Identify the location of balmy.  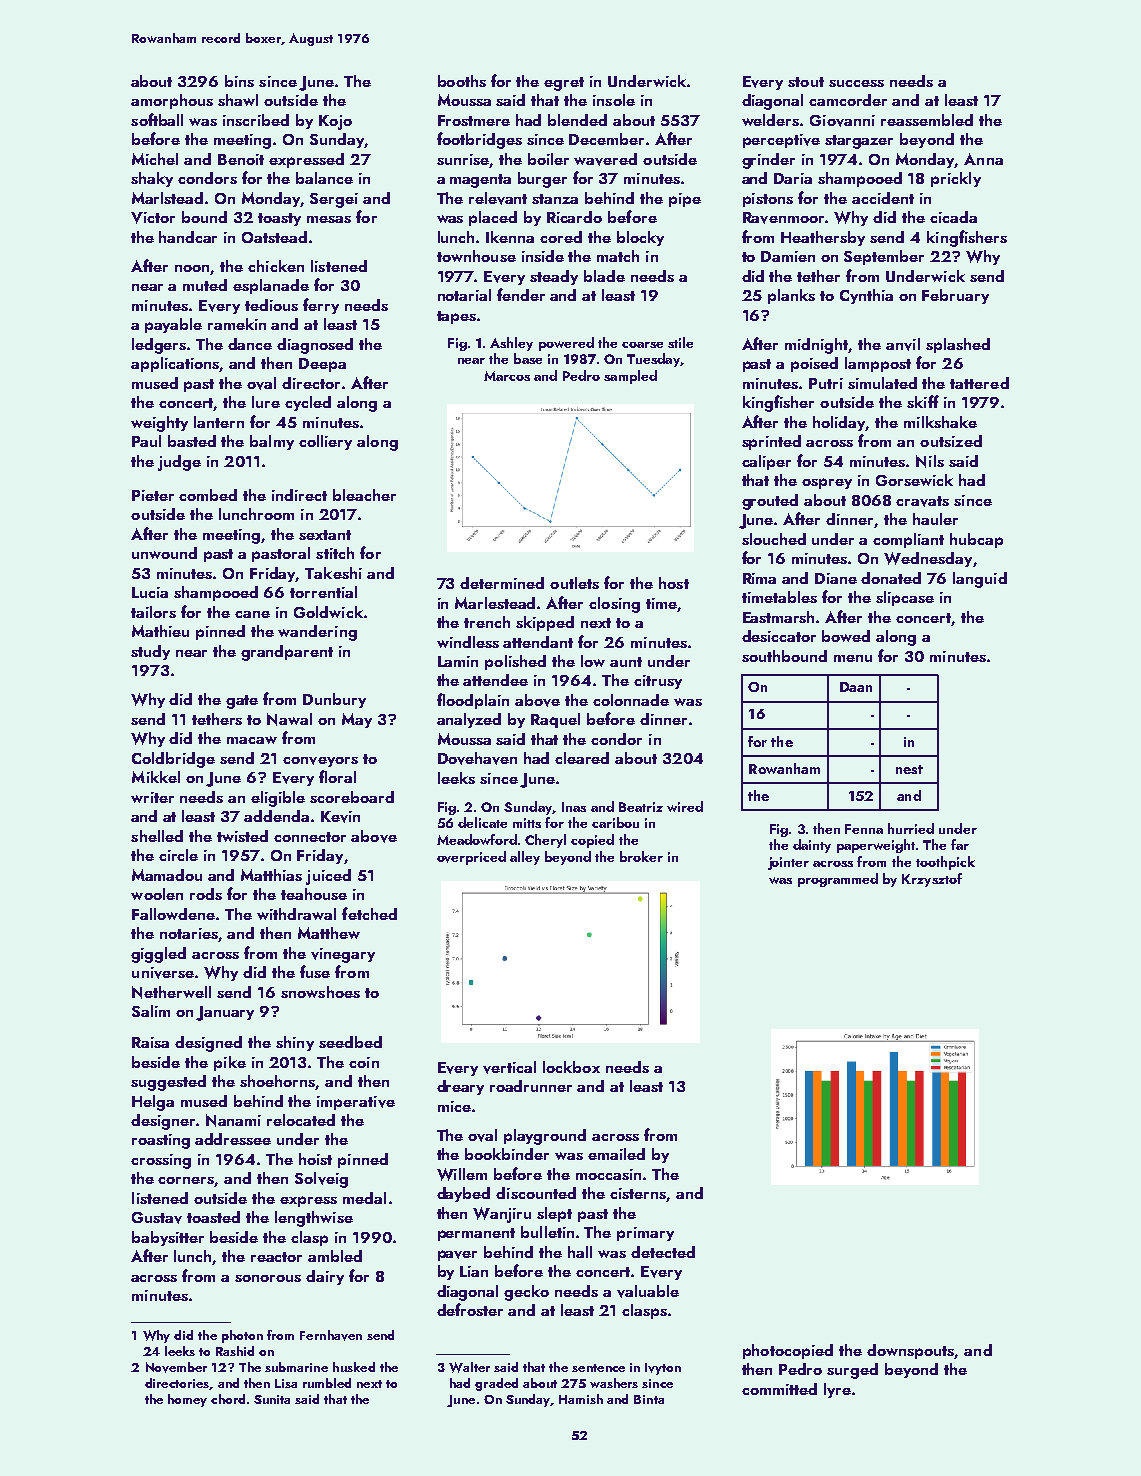
(272, 442).
